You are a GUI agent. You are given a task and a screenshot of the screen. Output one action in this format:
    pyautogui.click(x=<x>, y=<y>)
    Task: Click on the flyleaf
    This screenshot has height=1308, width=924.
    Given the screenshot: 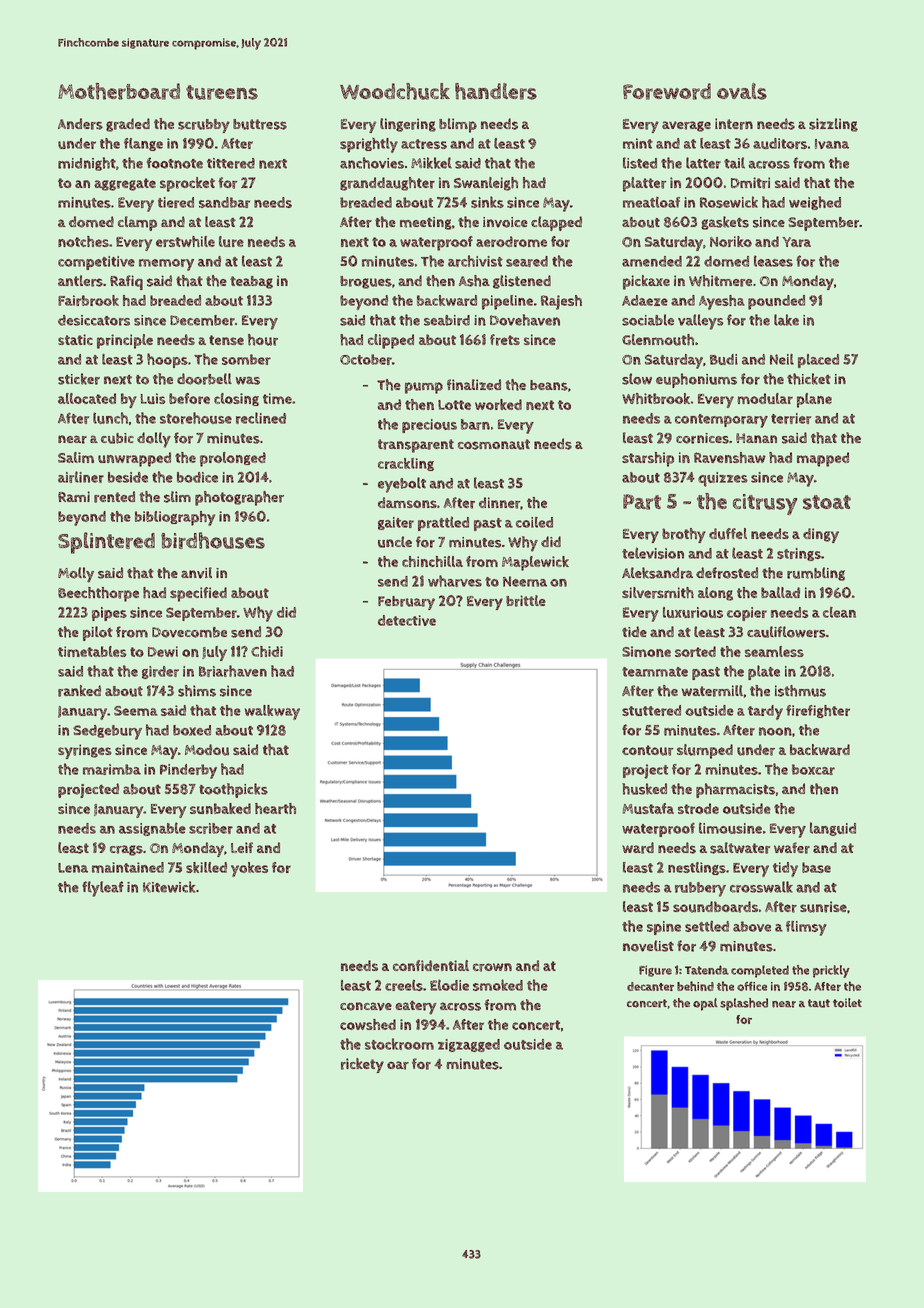 What is the action you would take?
    pyautogui.click(x=103, y=889)
